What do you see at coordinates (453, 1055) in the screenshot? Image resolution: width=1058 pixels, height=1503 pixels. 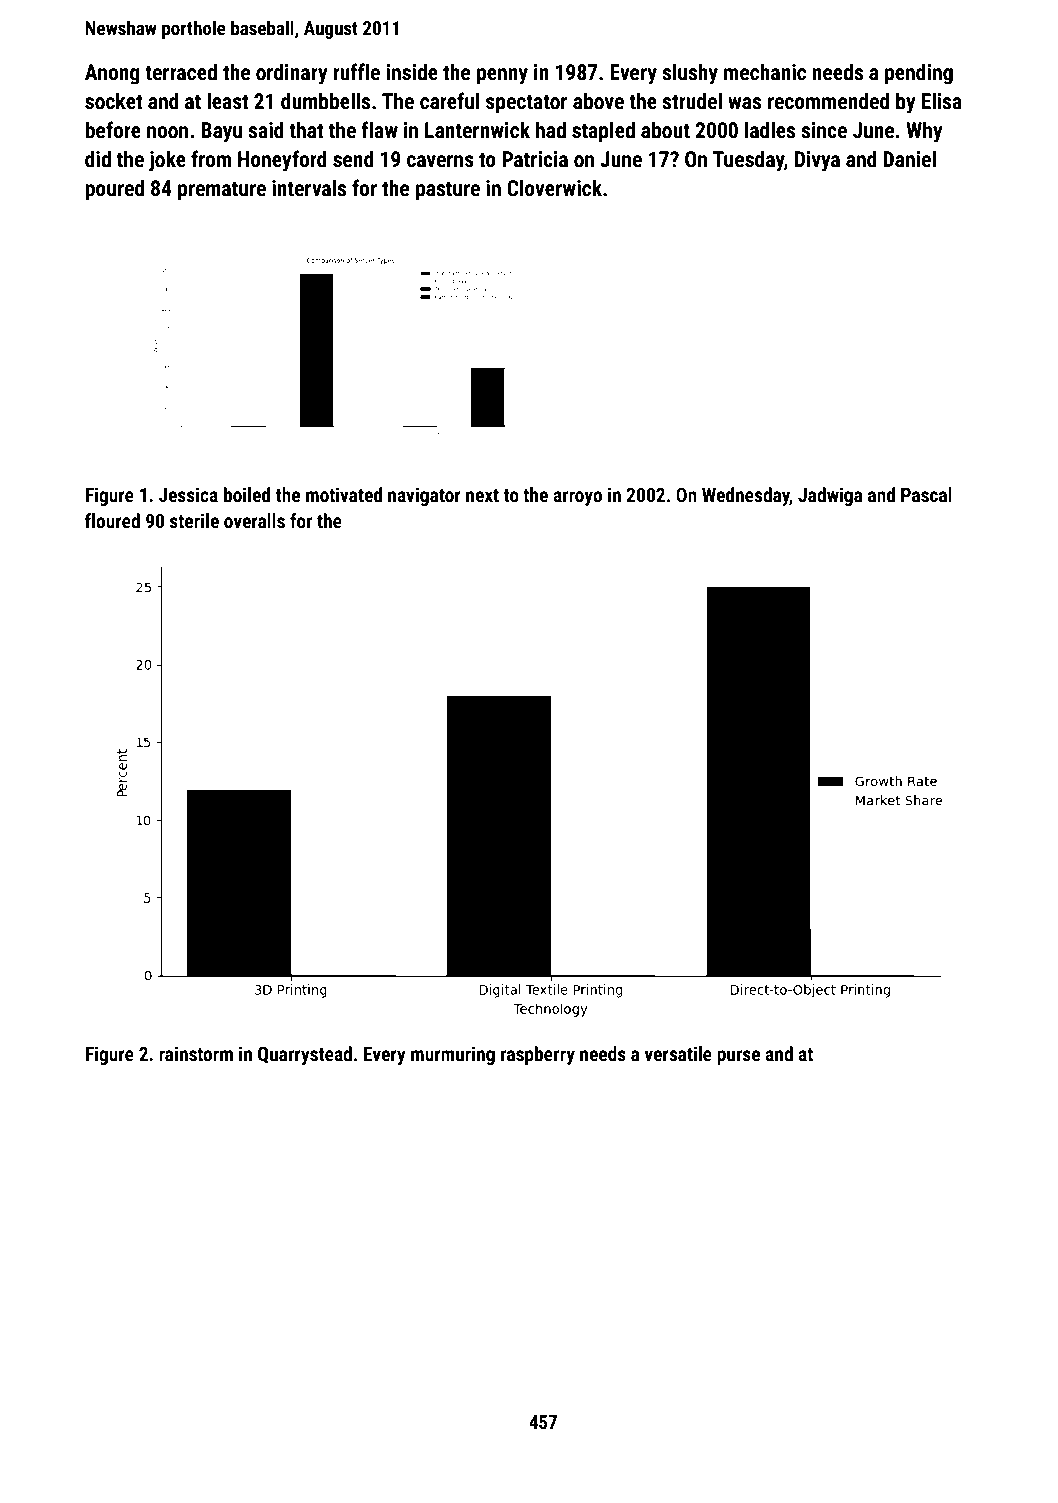 I see `murmuring` at bounding box center [453, 1055].
